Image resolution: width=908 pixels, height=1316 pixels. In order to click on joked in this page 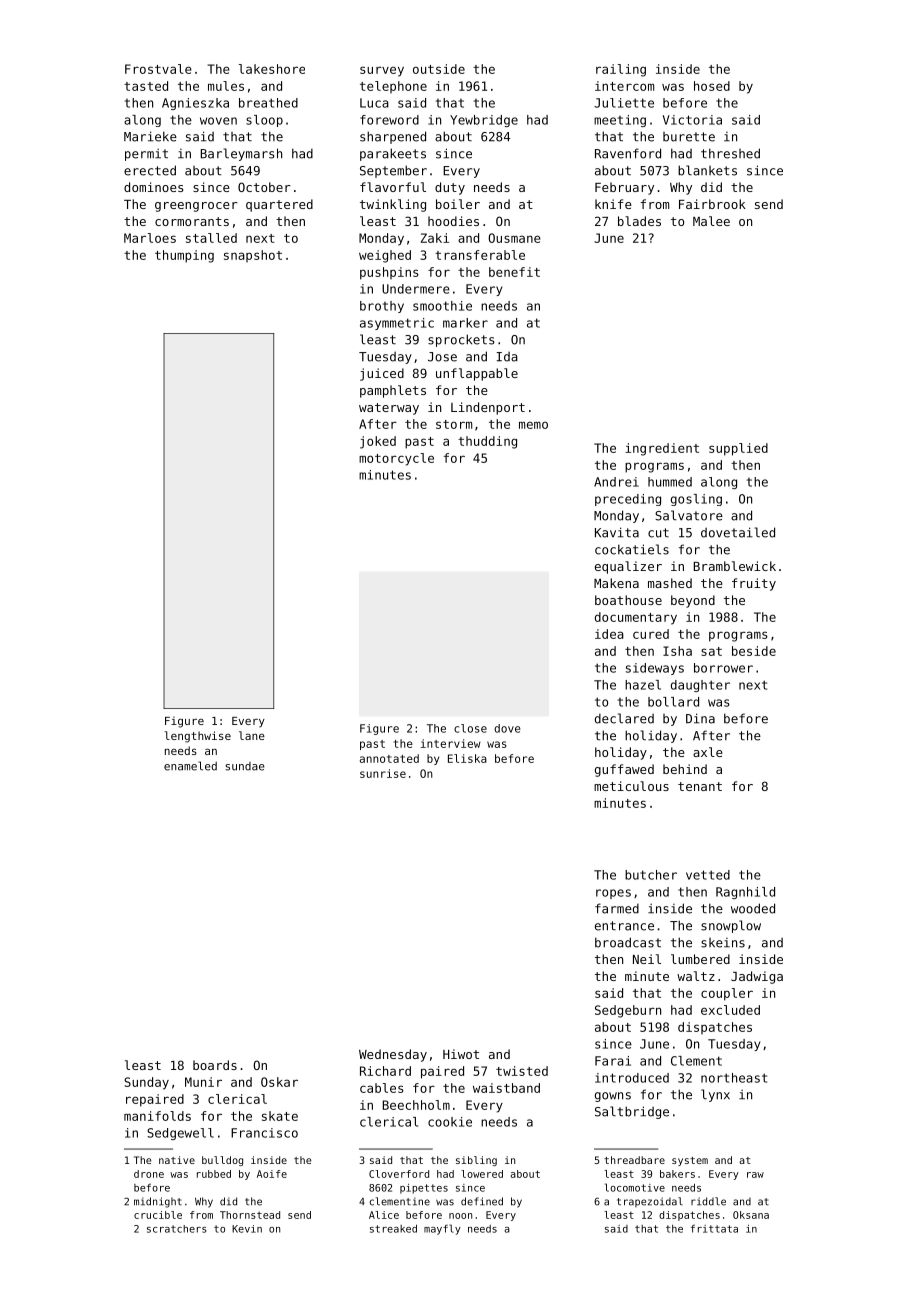, I will do `click(378, 442)`.
